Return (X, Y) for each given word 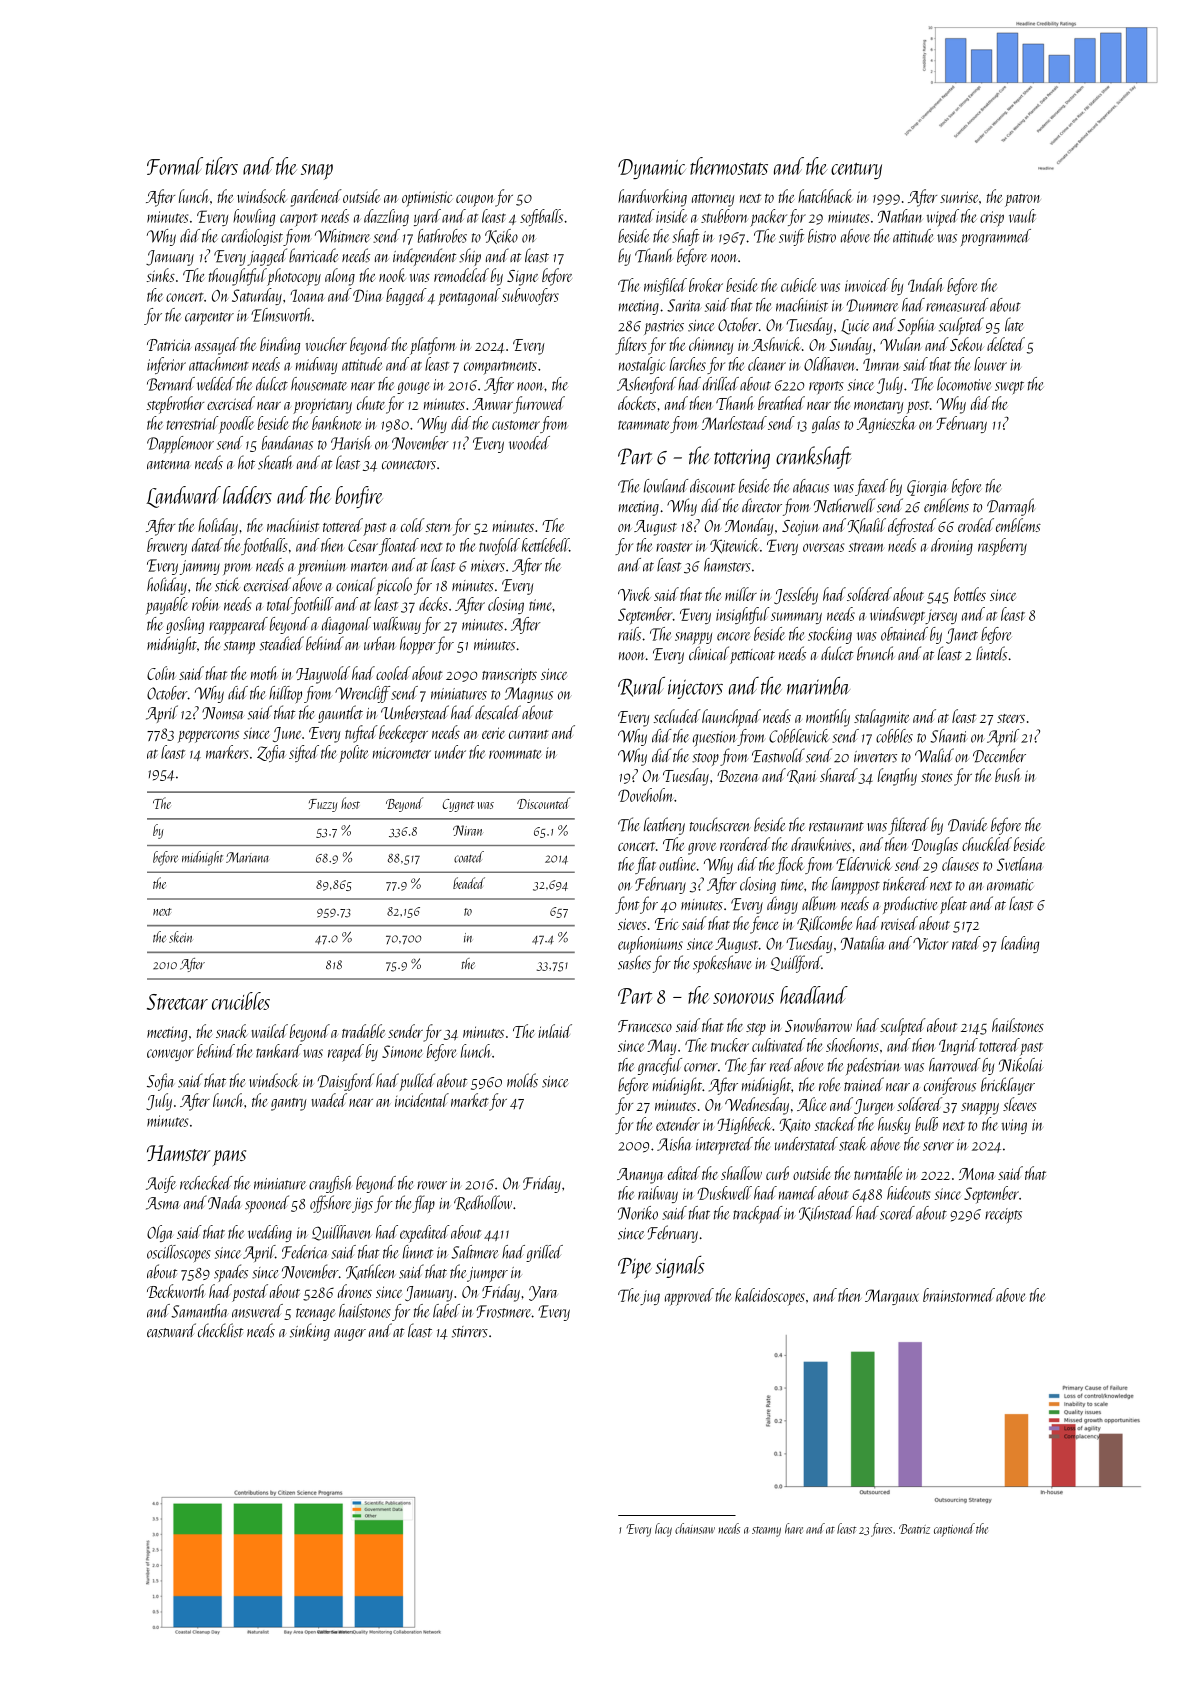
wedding (270, 1233)
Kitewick (734, 546)
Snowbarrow (818, 1025)
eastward (171, 1330)
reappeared (238, 625)
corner (701, 1067)
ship (470, 257)
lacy (663, 1530)
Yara (543, 1293)
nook (392, 275)
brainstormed (959, 1295)
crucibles (241, 1001)
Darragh (1011, 507)
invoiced (867, 285)
